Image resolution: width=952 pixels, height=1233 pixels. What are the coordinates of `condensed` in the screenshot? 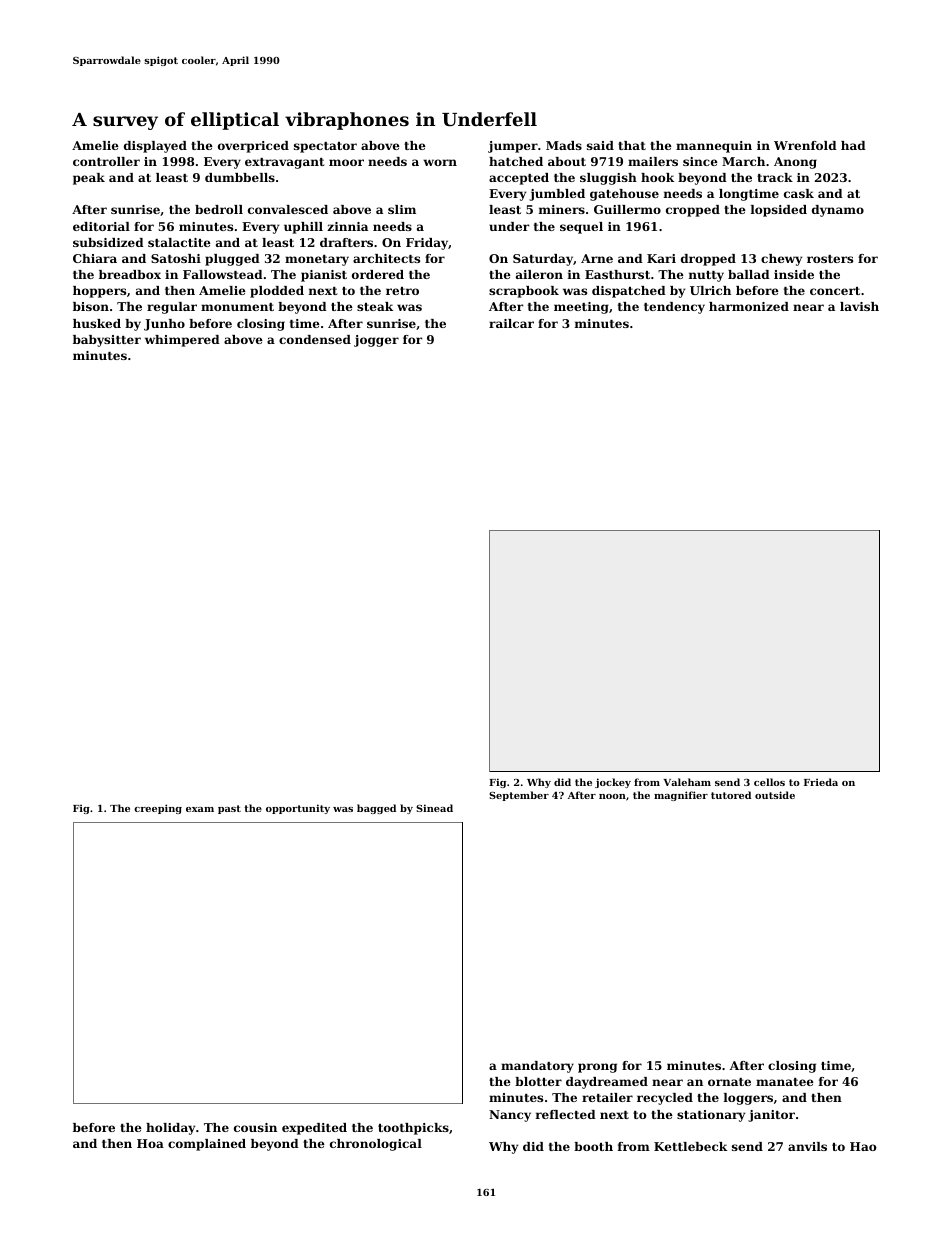 It's located at (315, 339).
